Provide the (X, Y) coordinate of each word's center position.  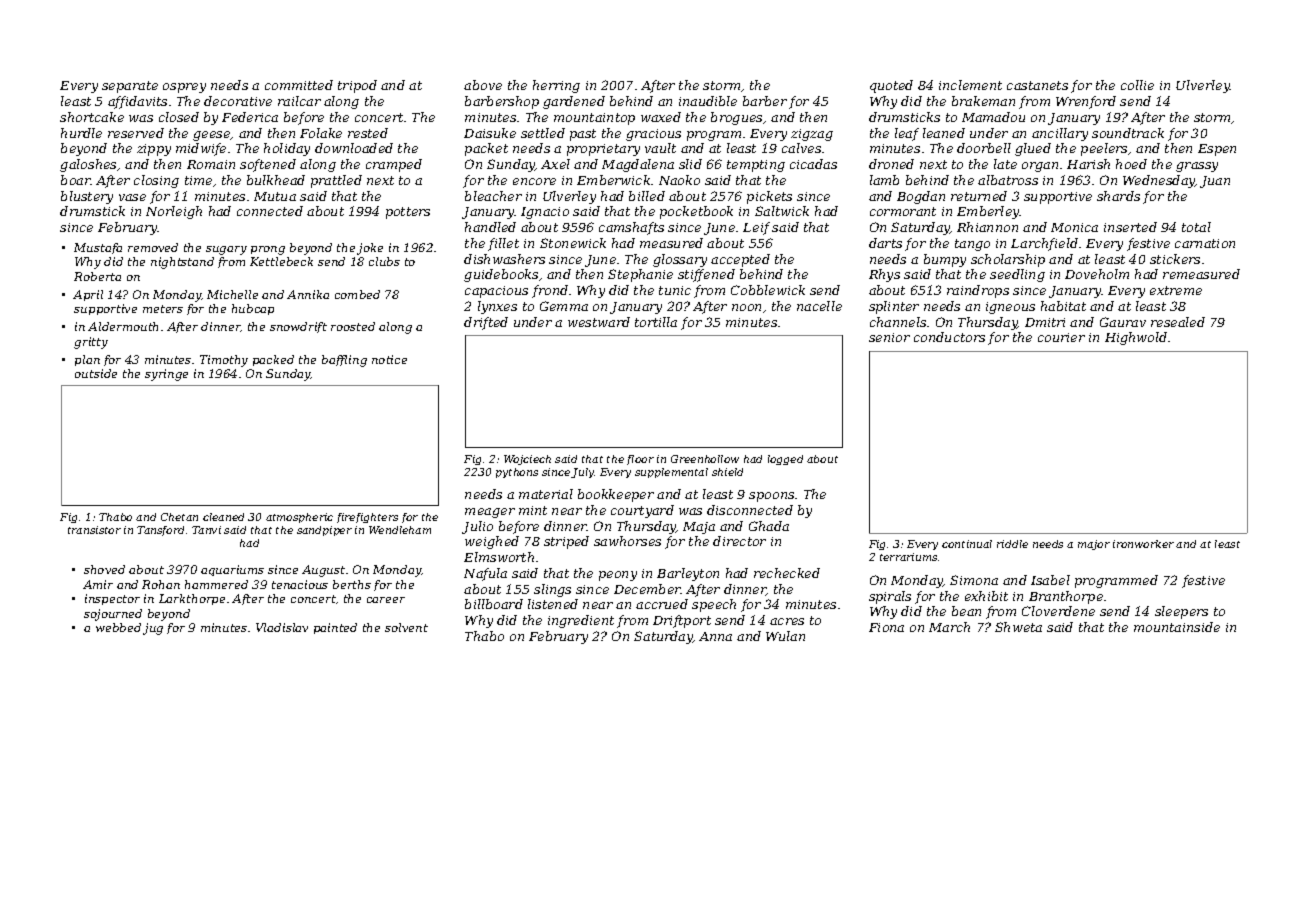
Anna (715, 636)
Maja (699, 528)
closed (179, 117)
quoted (891, 86)
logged (785, 460)
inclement (970, 85)
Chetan (179, 517)
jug (153, 629)
